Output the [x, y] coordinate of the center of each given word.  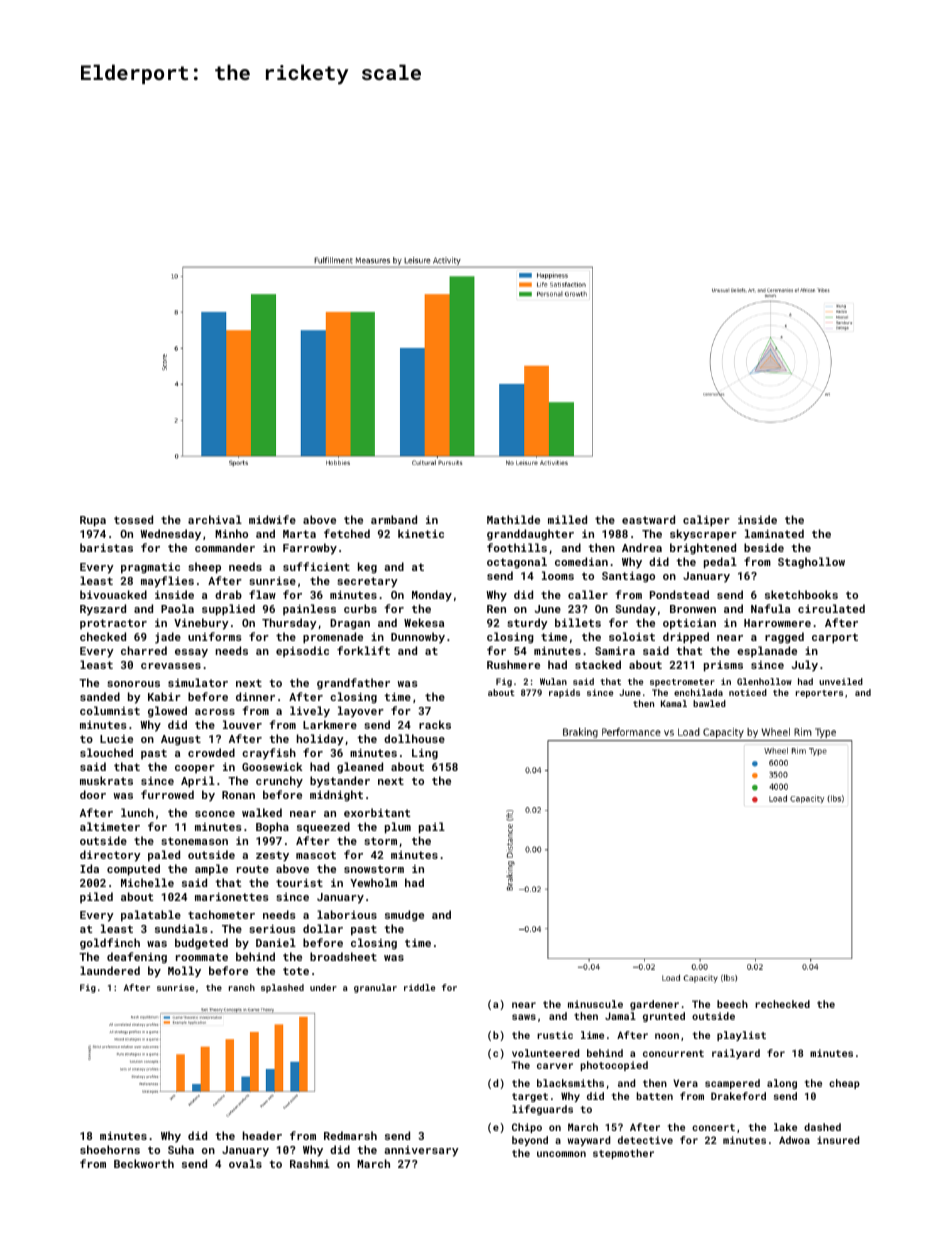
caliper [706, 521]
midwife [272, 519]
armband [394, 519]
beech [732, 1004]
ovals [245, 1163]
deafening [137, 958]
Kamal [674, 703]
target [530, 1097]
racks [435, 724]
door [93, 794]
